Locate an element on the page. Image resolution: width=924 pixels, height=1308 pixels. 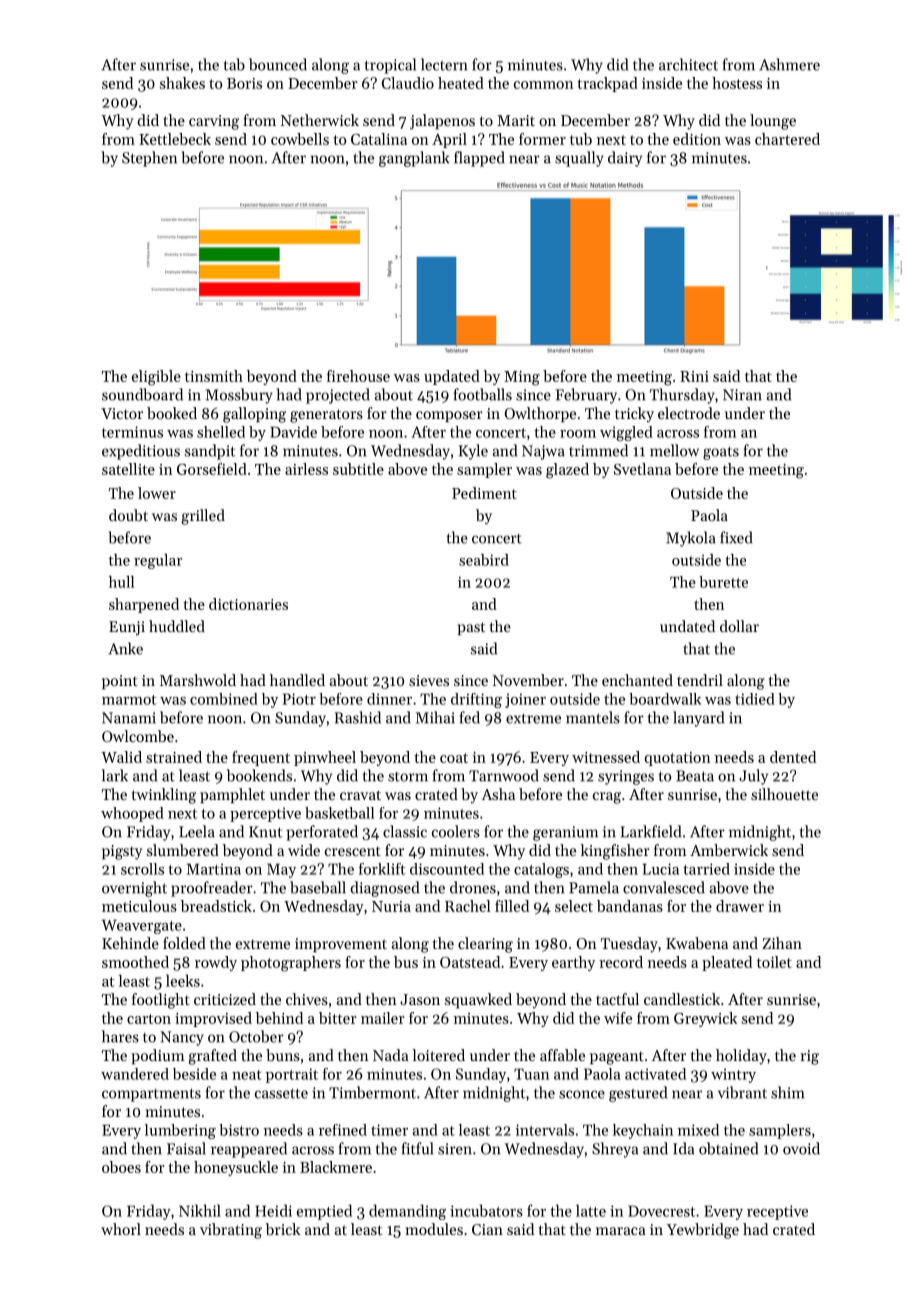
brick is located at coordinates (283, 1229).
